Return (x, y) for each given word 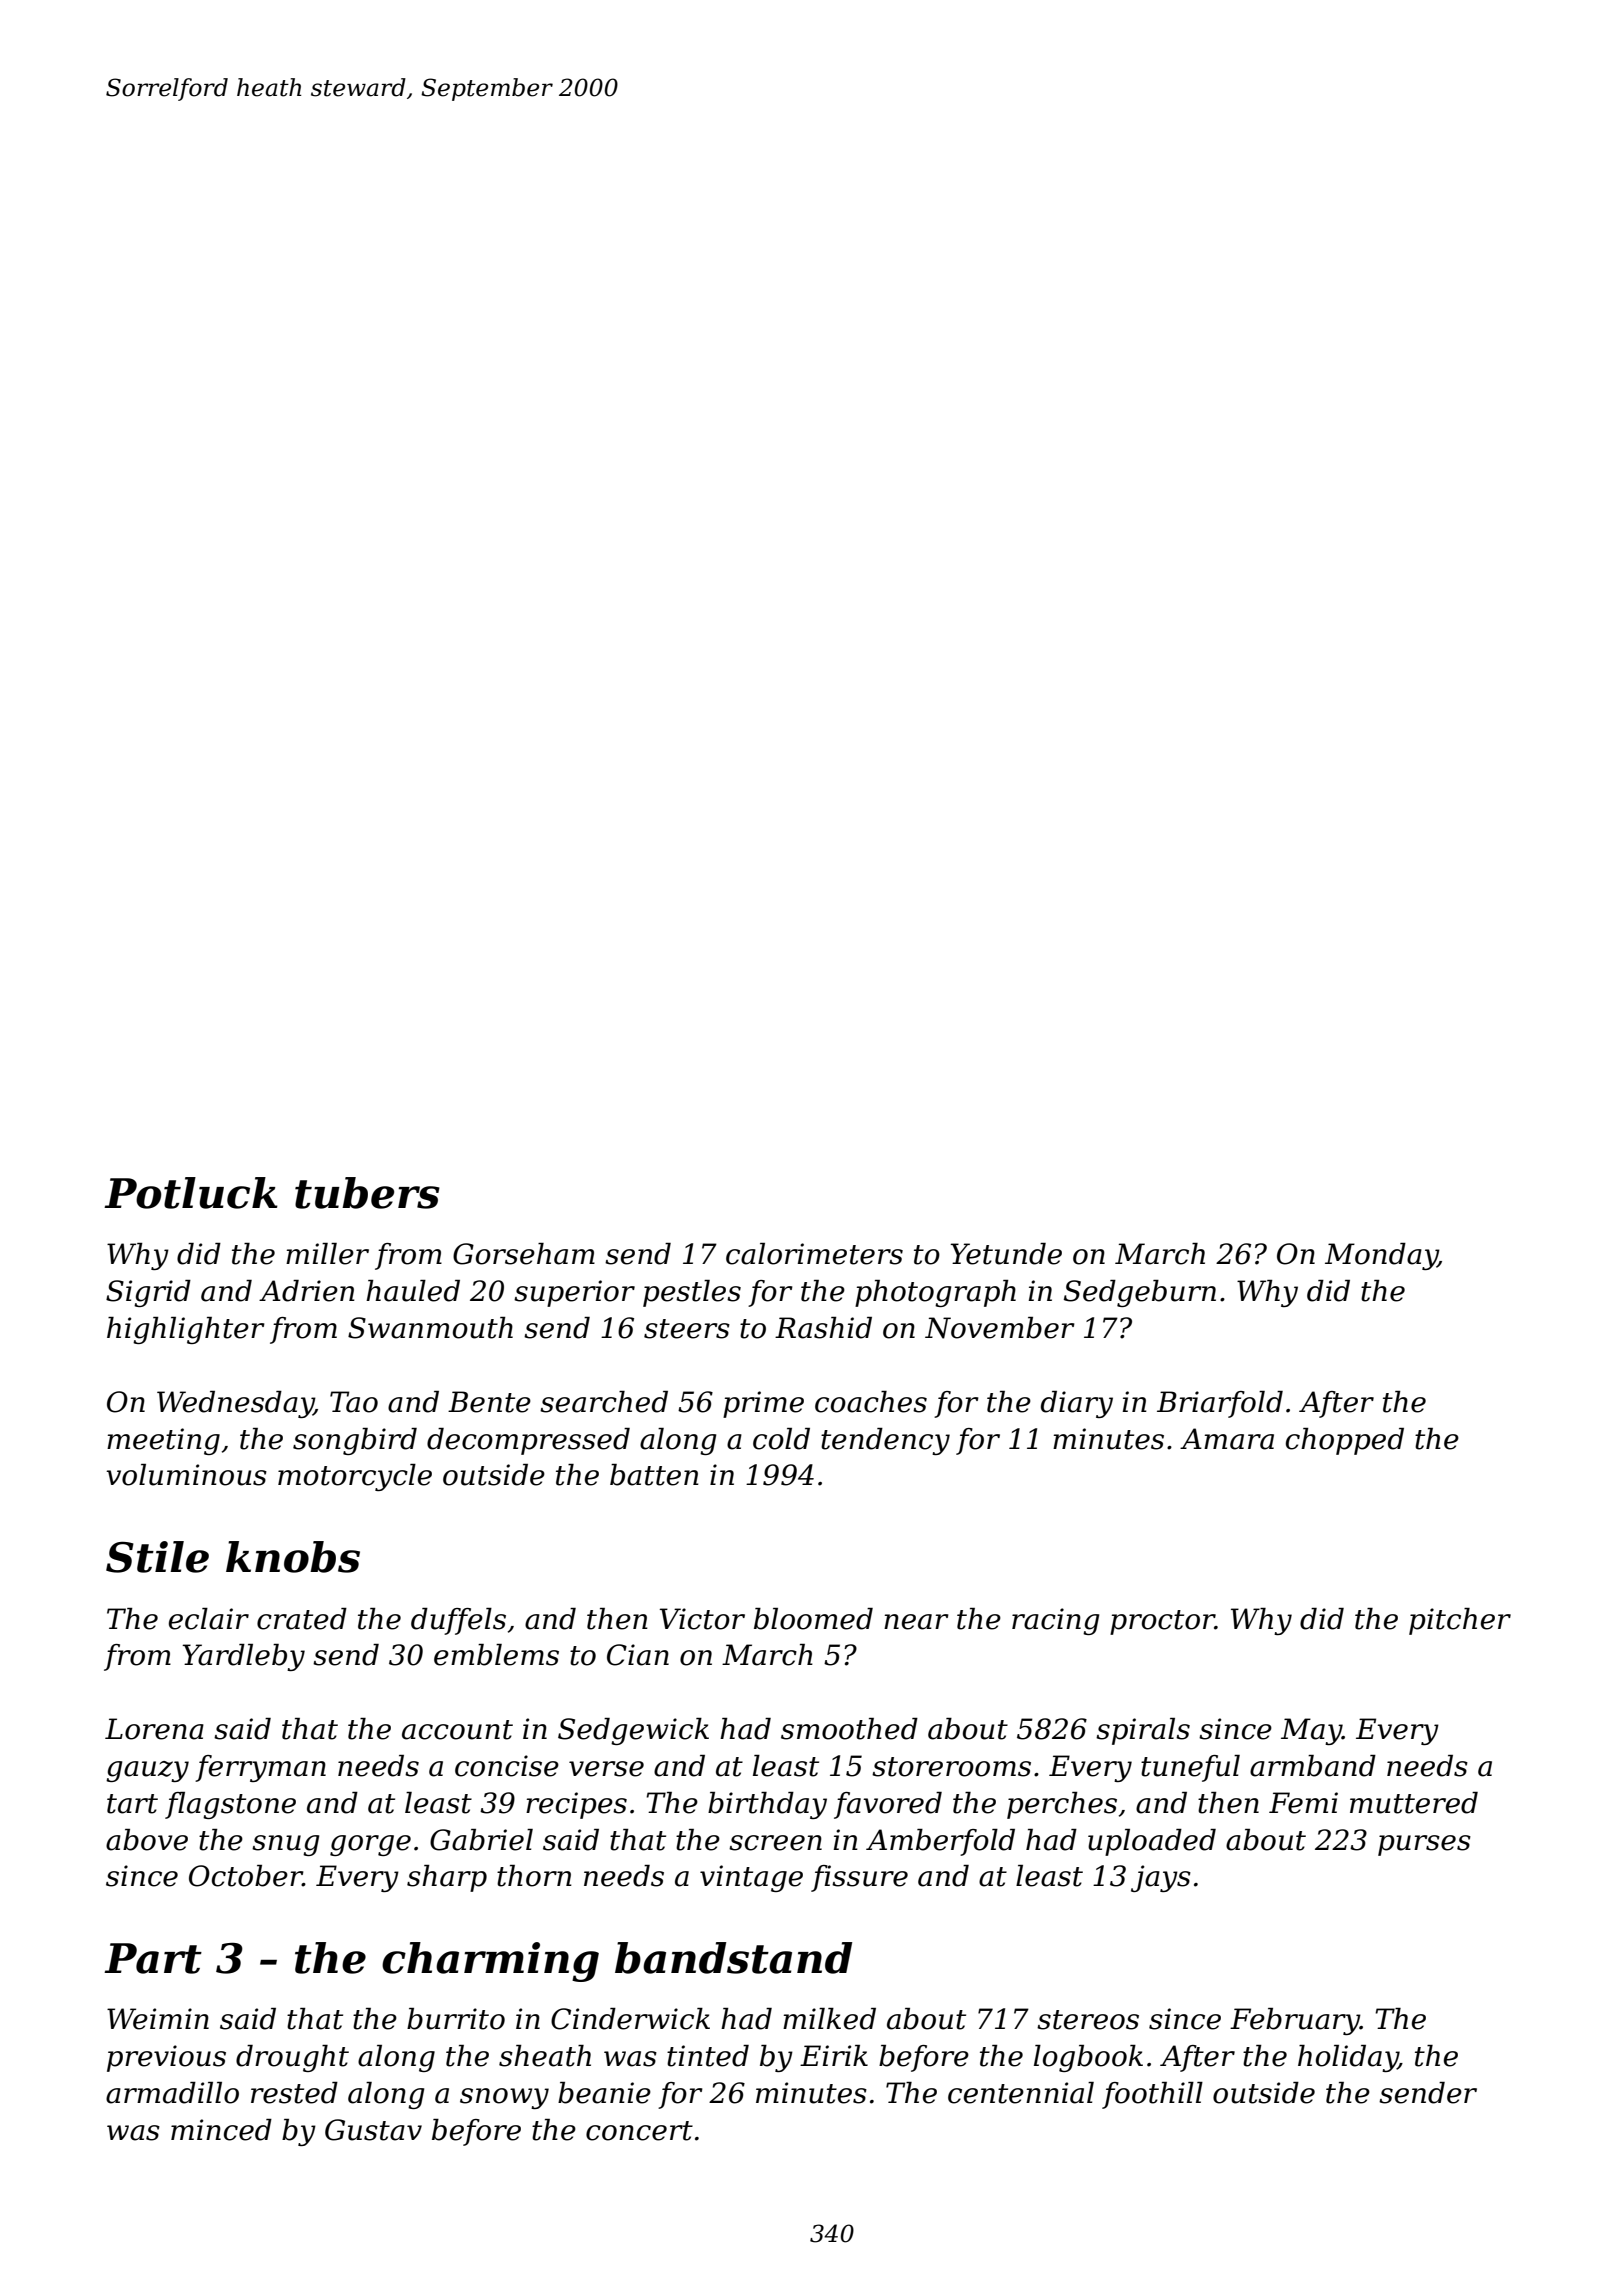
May (1311, 1731)
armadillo (172, 2093)
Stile (157, 1557)
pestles (692, 1293)
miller (327, 1254)
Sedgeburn (1140, 1293)
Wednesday (235, 1404)
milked (829, 2019)
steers (687, 1329)
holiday (1348, 2058)
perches (1062, 1805)
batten (654, 1475)
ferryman (260, 1768)
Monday (1381, 1256)
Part (153, 1958)
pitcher (1460, 1621)
